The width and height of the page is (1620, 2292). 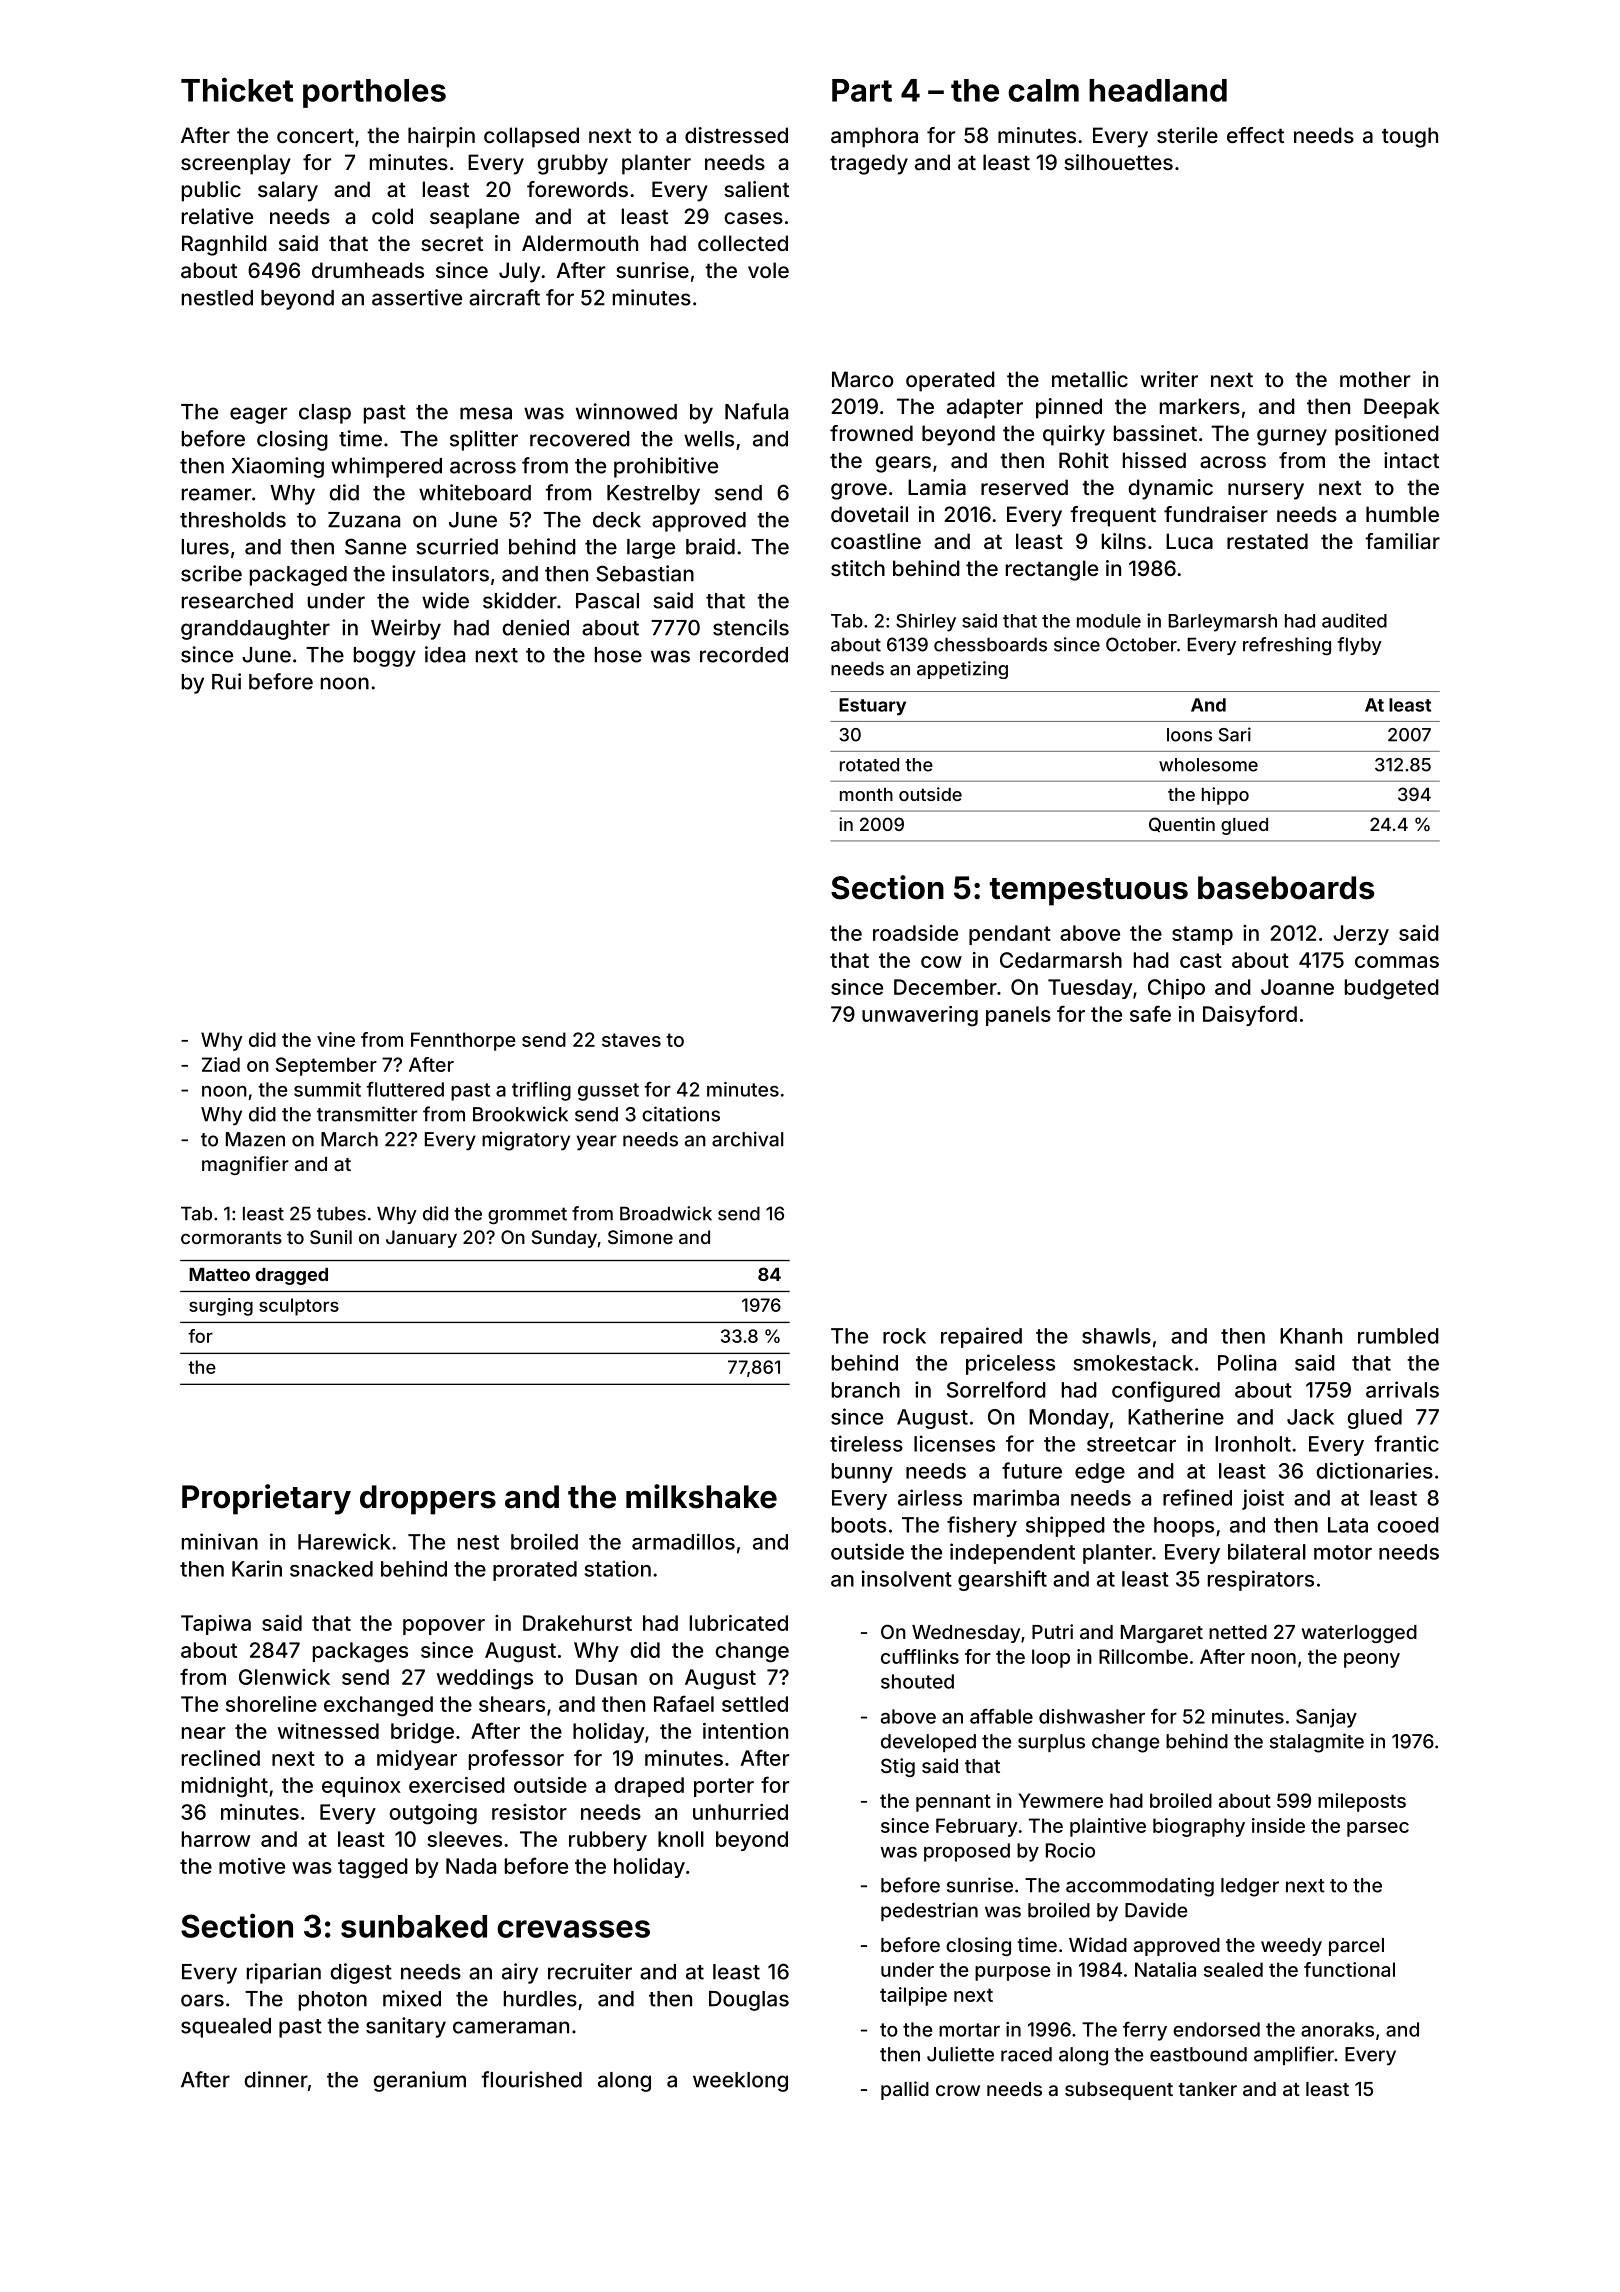 What do you see at coordinates (278, 467) in the page?
I see `Xiaoming` at bounding box center [278, 467].
